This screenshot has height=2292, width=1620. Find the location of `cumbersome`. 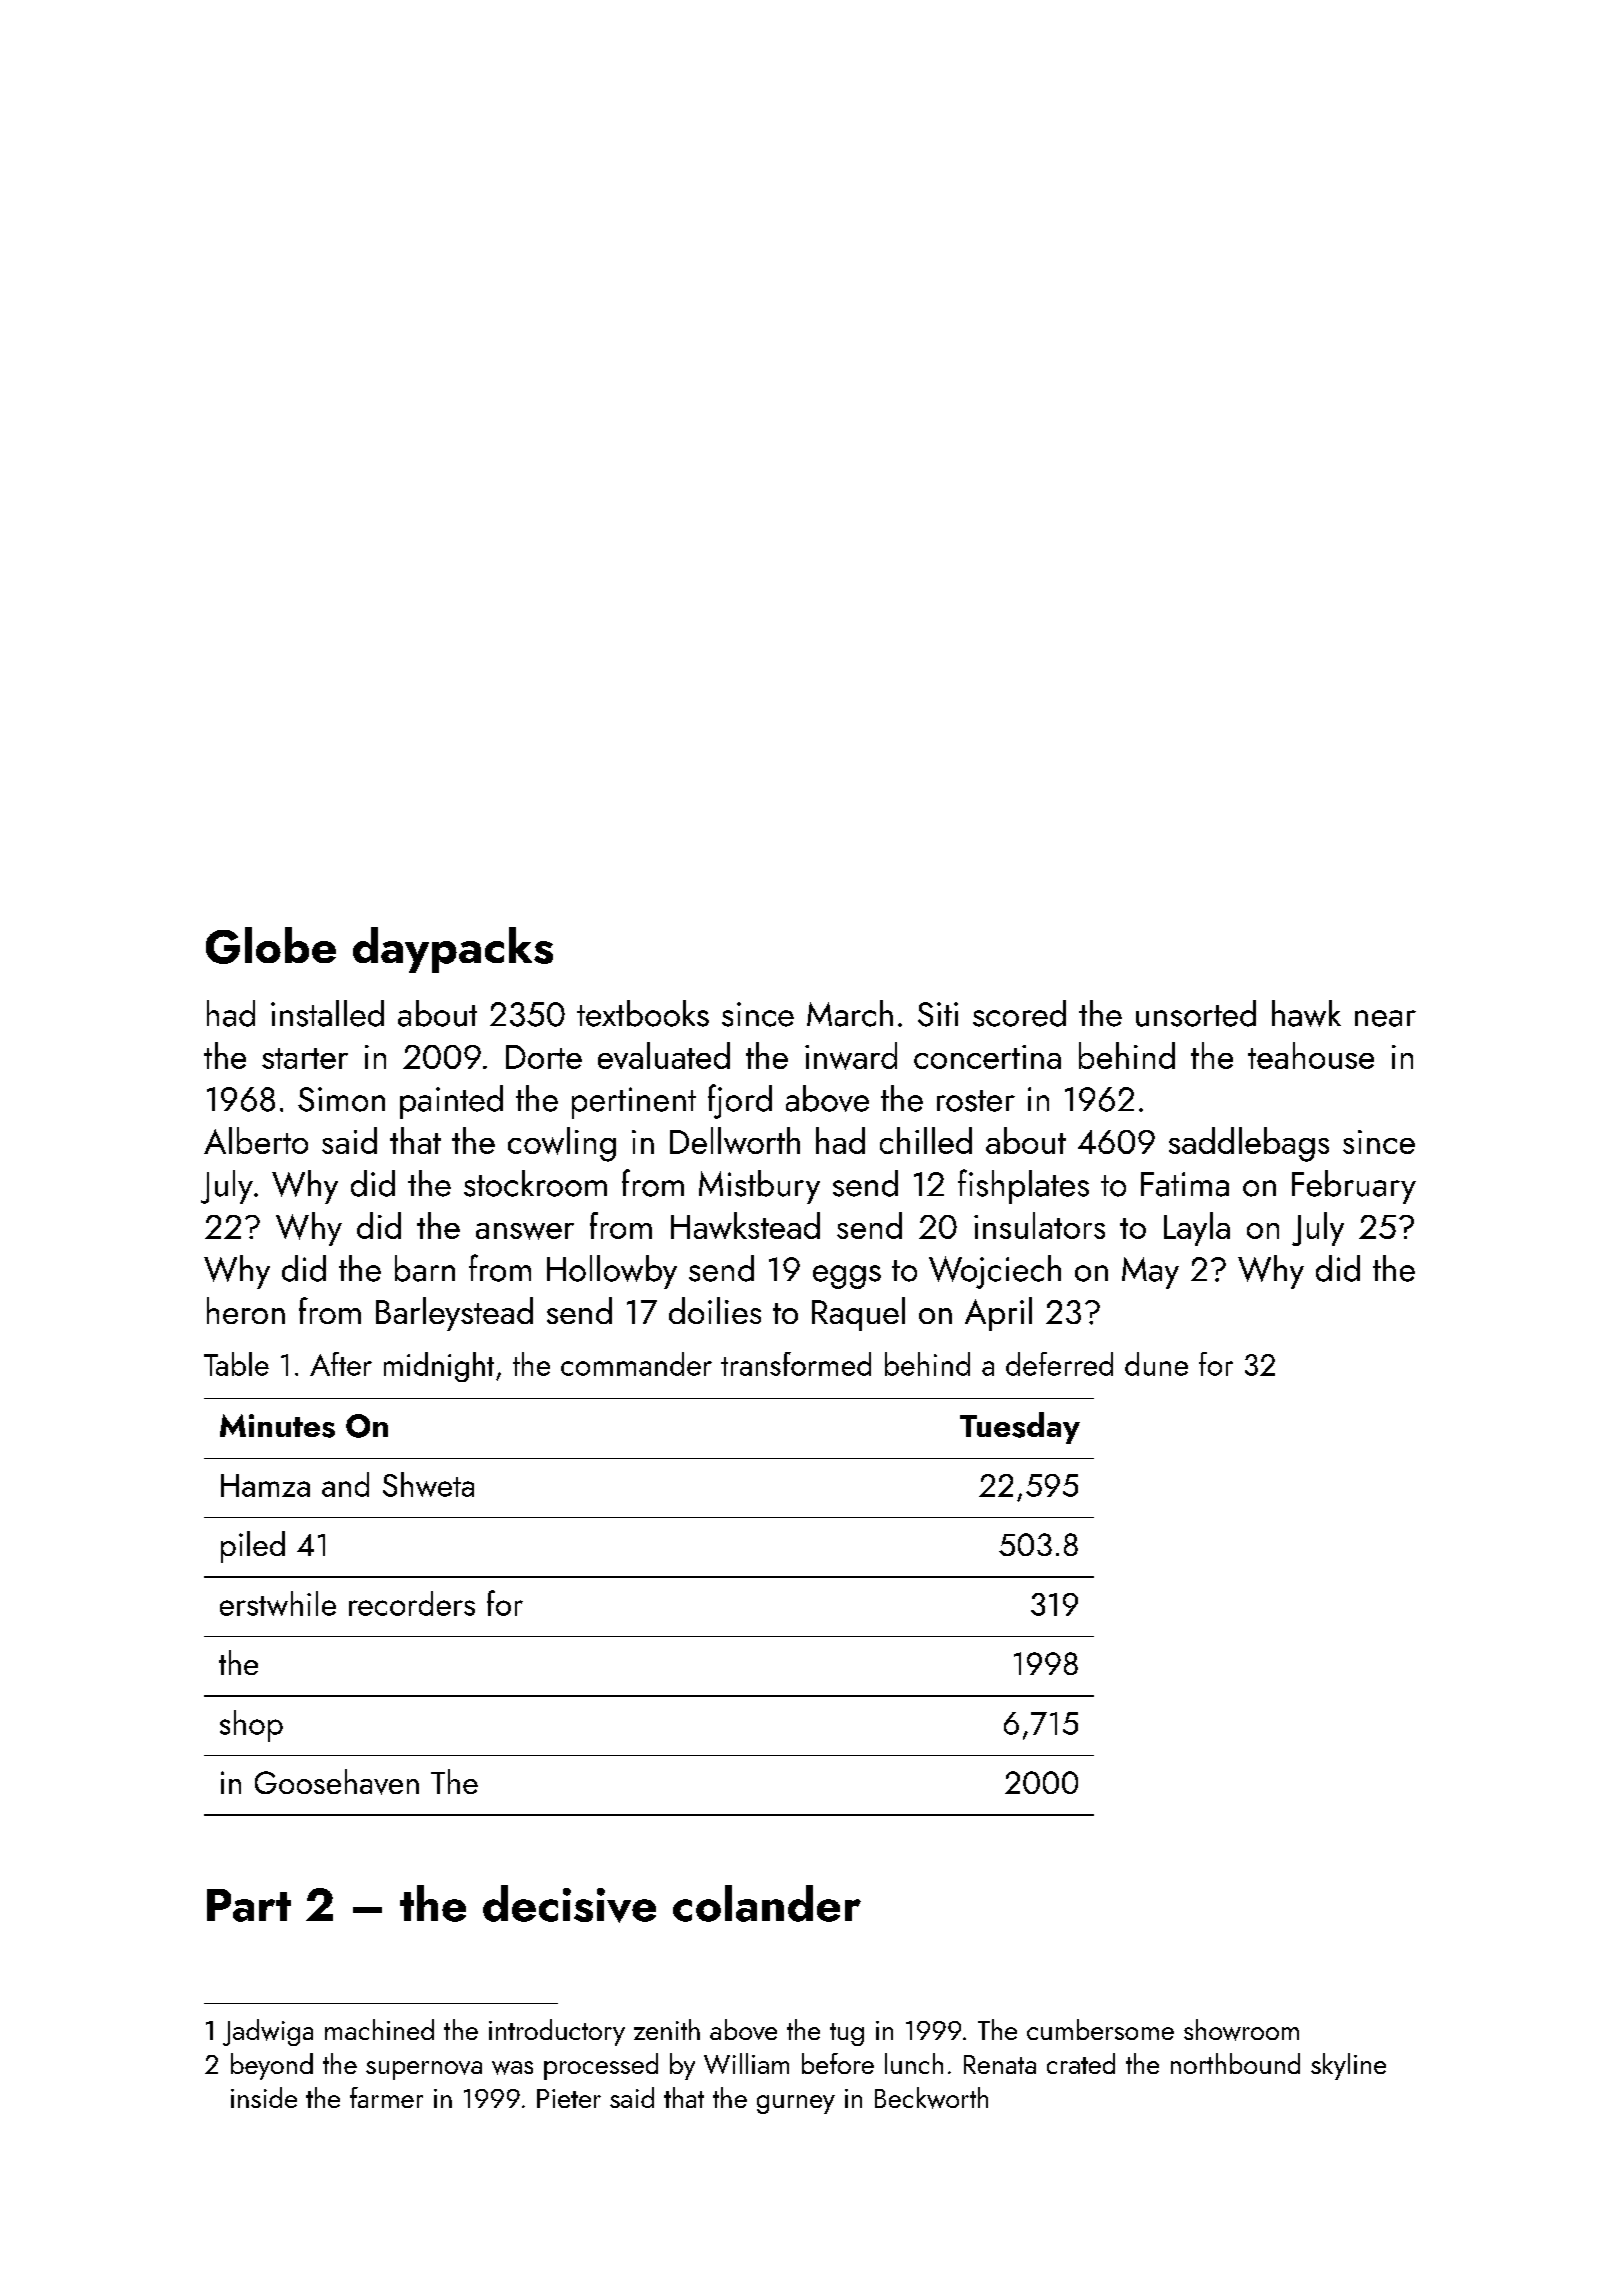

cumbersome is located at coordinates (1100, 2029).
